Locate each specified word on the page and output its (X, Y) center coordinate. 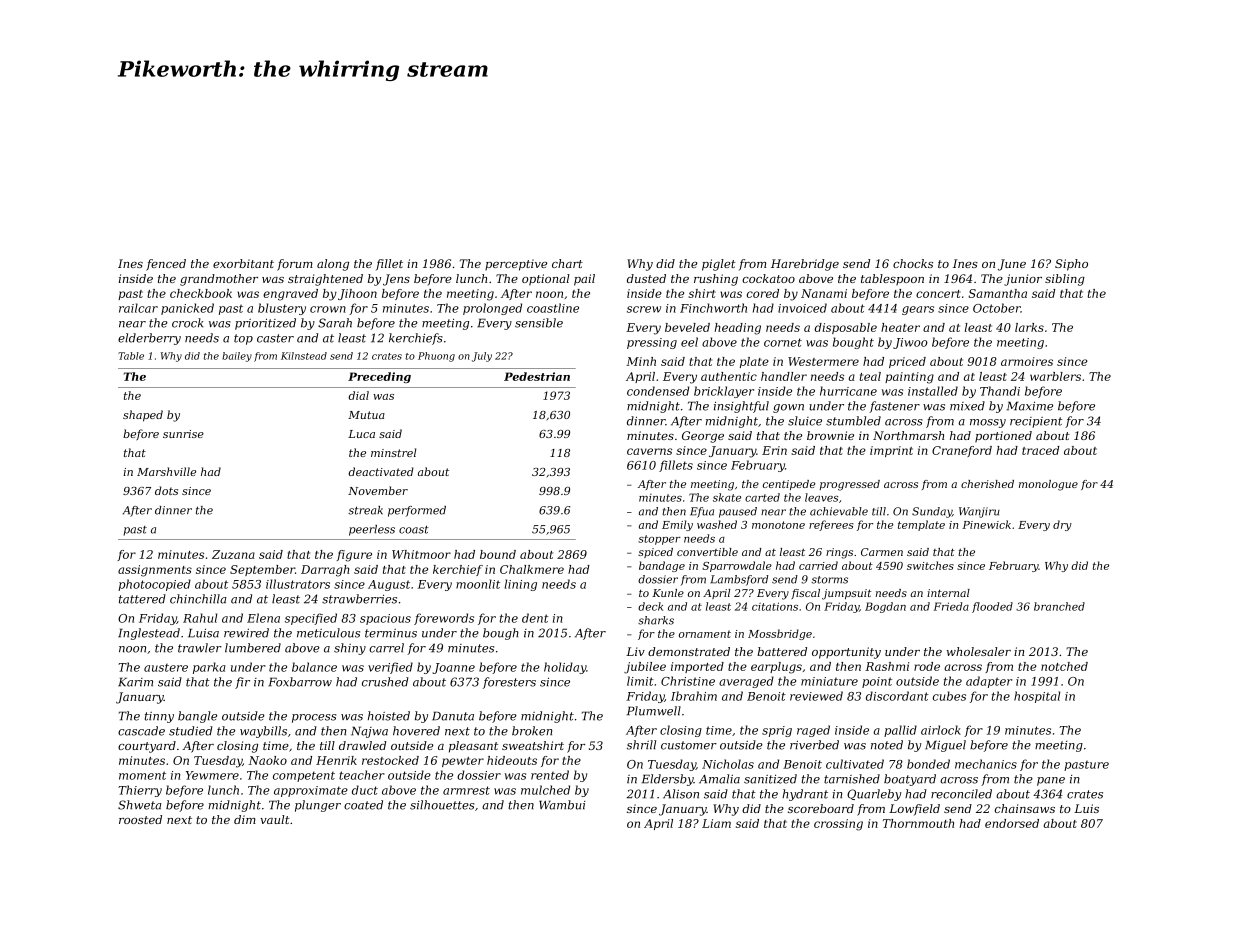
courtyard (147, 747)
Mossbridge (780, 634)
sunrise (183, 434)
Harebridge (805, 265)
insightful (741, 407)
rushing (716, 280)
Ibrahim (694, 696)
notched (1064, 666)
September (262, 570)
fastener (894, 407)
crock (187, 323)
